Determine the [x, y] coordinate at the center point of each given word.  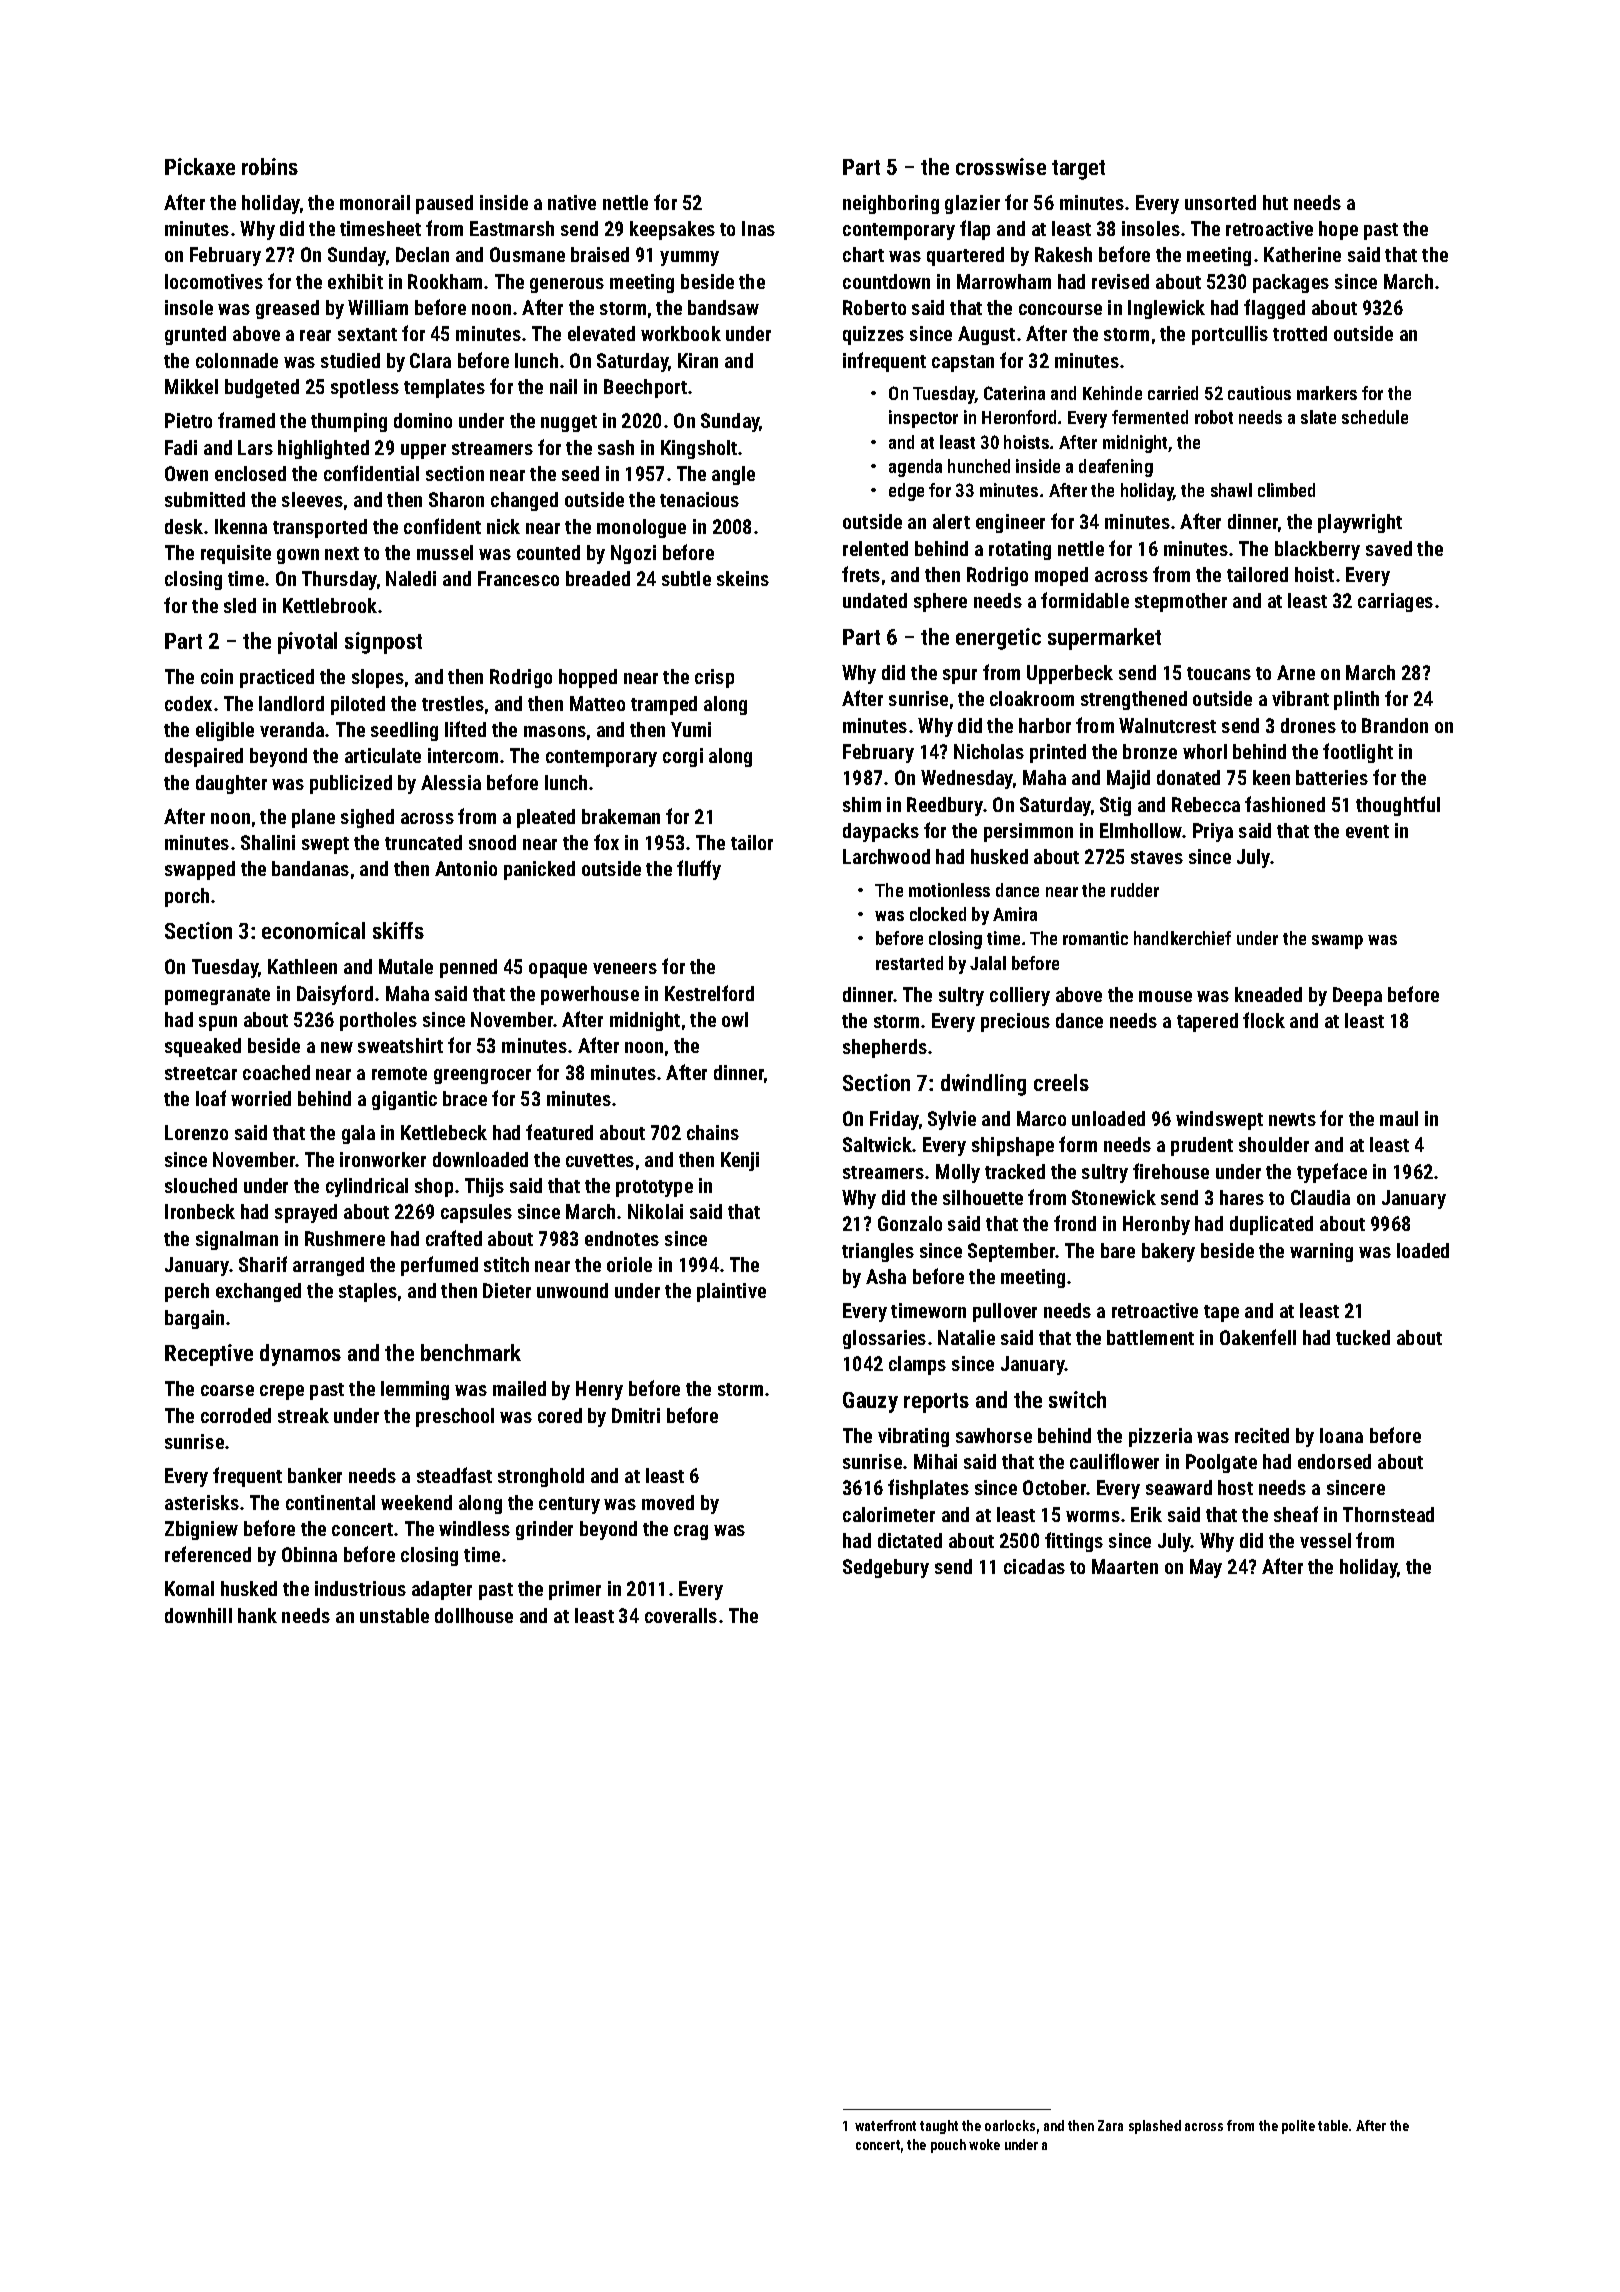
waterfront [885, 2125]
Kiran [698, 360]
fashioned [1285, 804]
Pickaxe [200, 166]
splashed [1155, 2127]
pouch [948, 2146]
